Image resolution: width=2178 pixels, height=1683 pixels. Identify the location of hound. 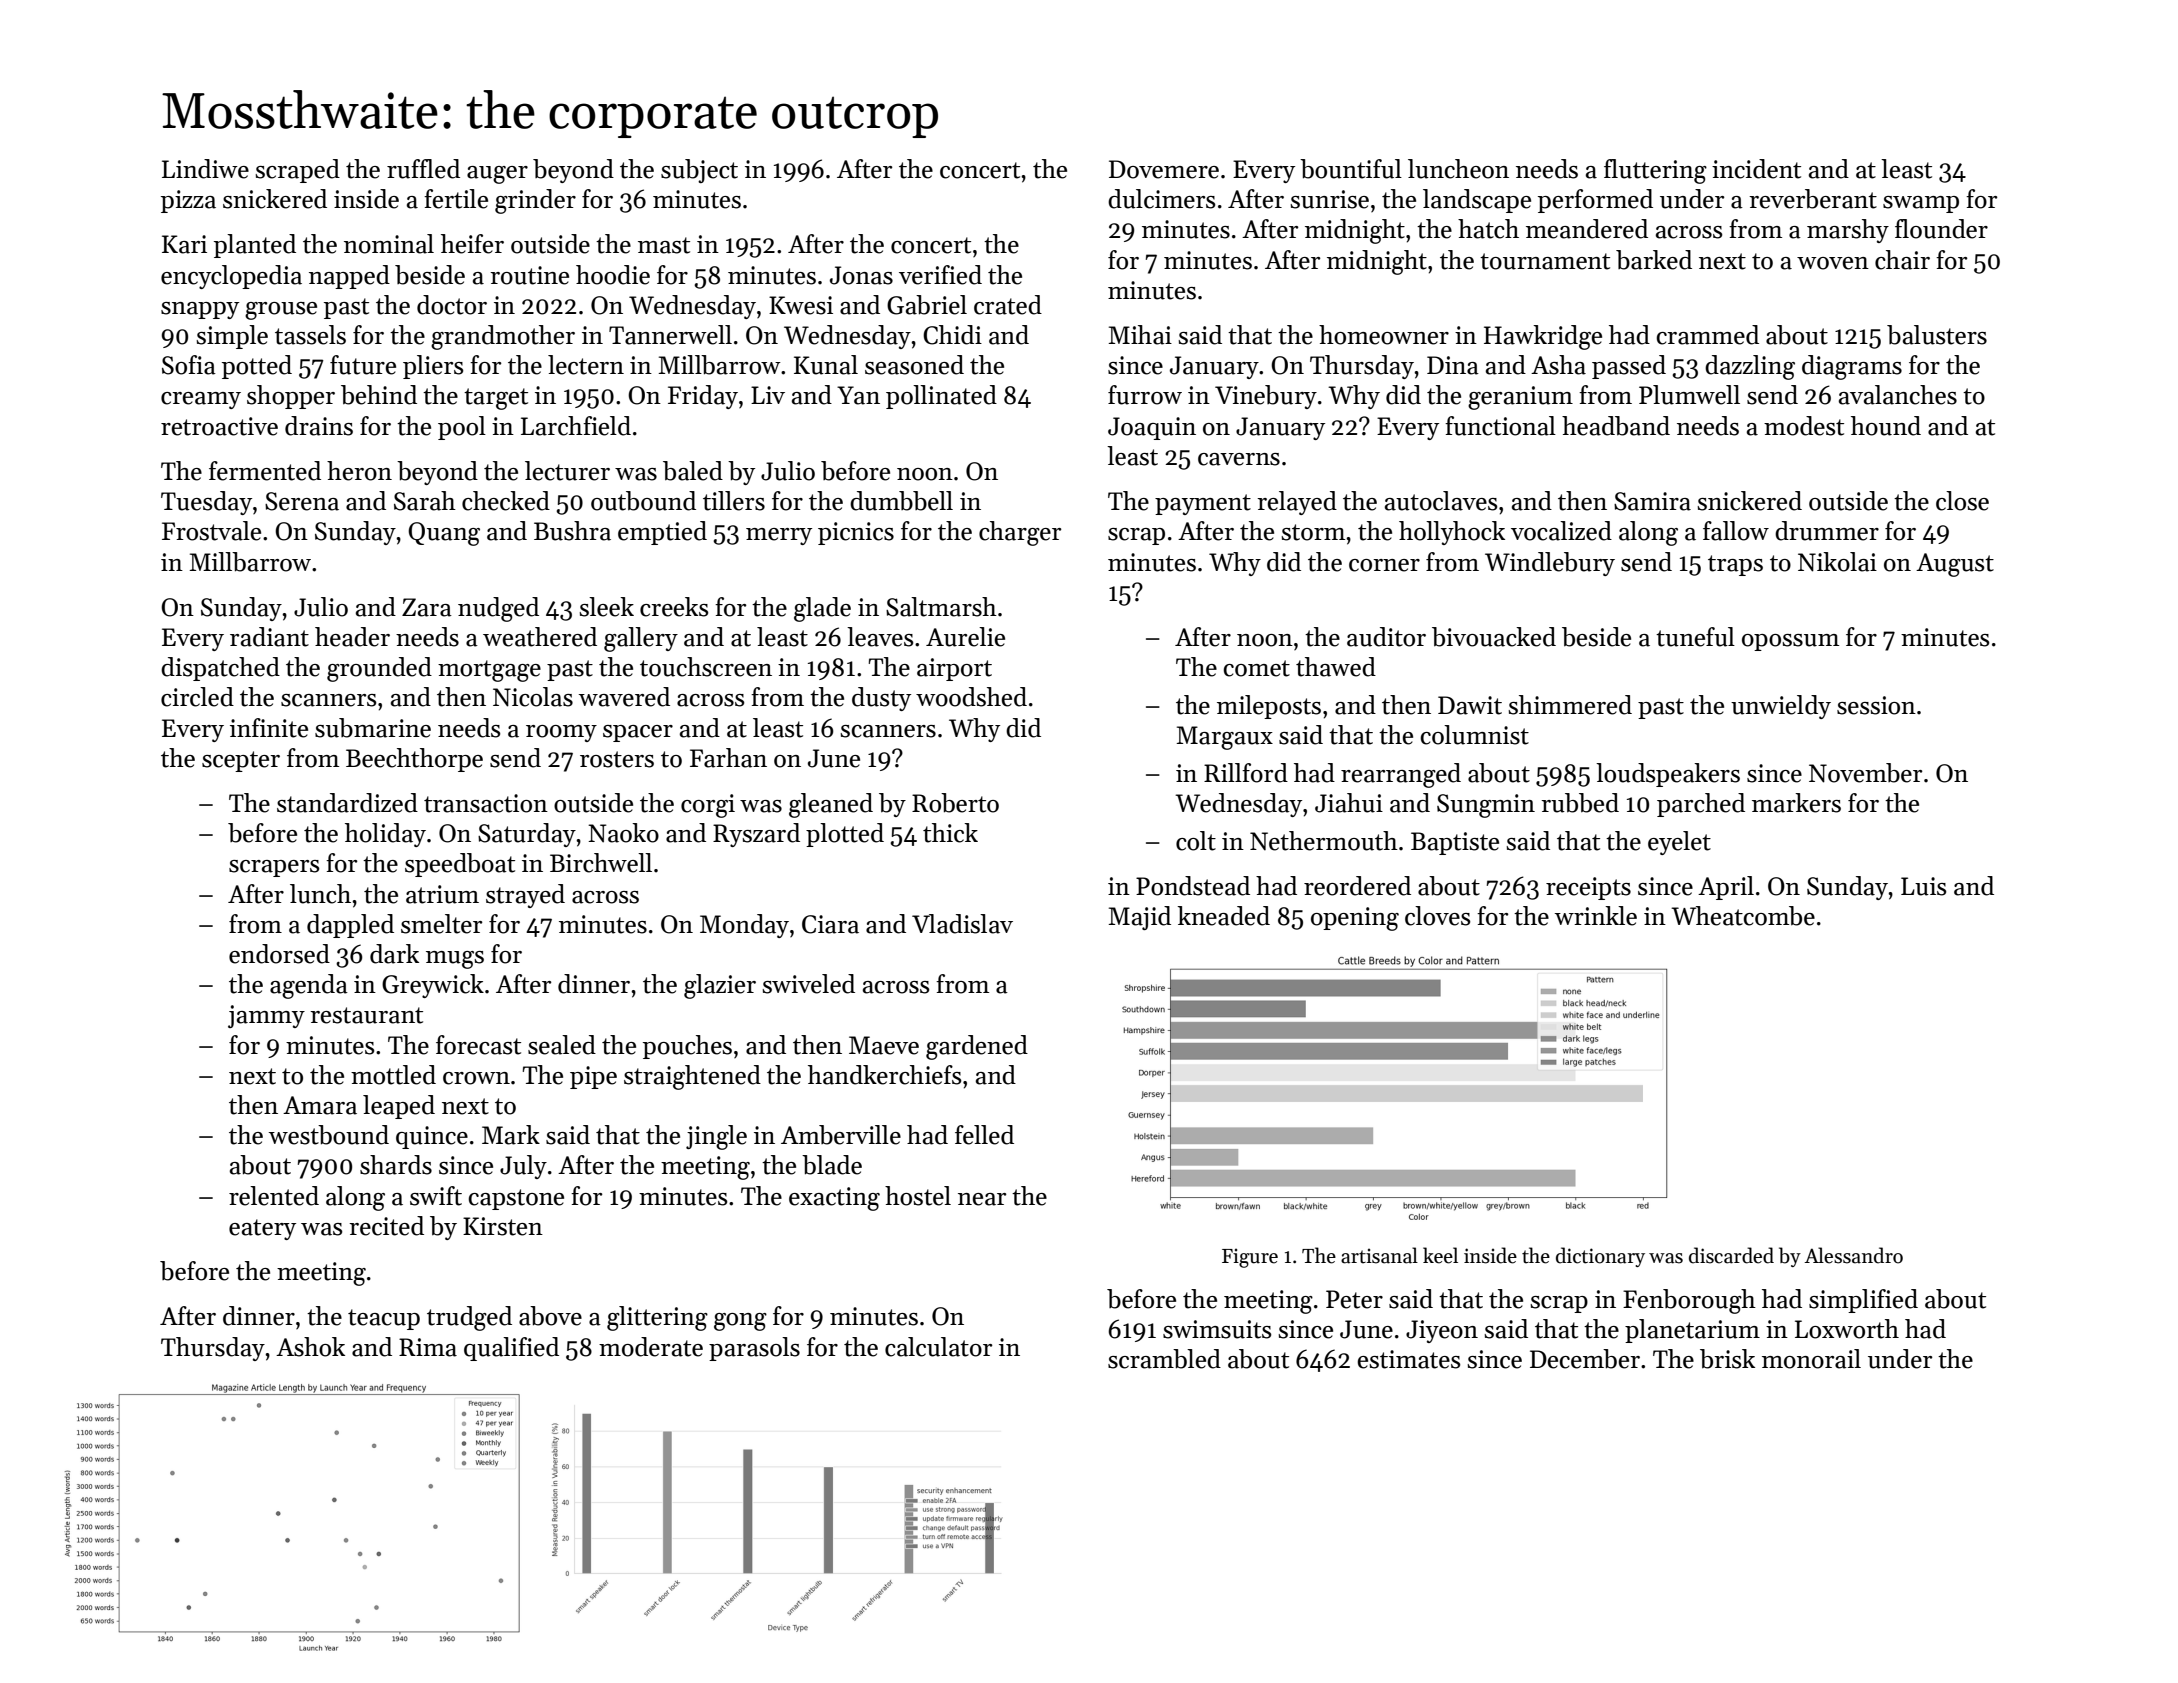
(1886, 426).
